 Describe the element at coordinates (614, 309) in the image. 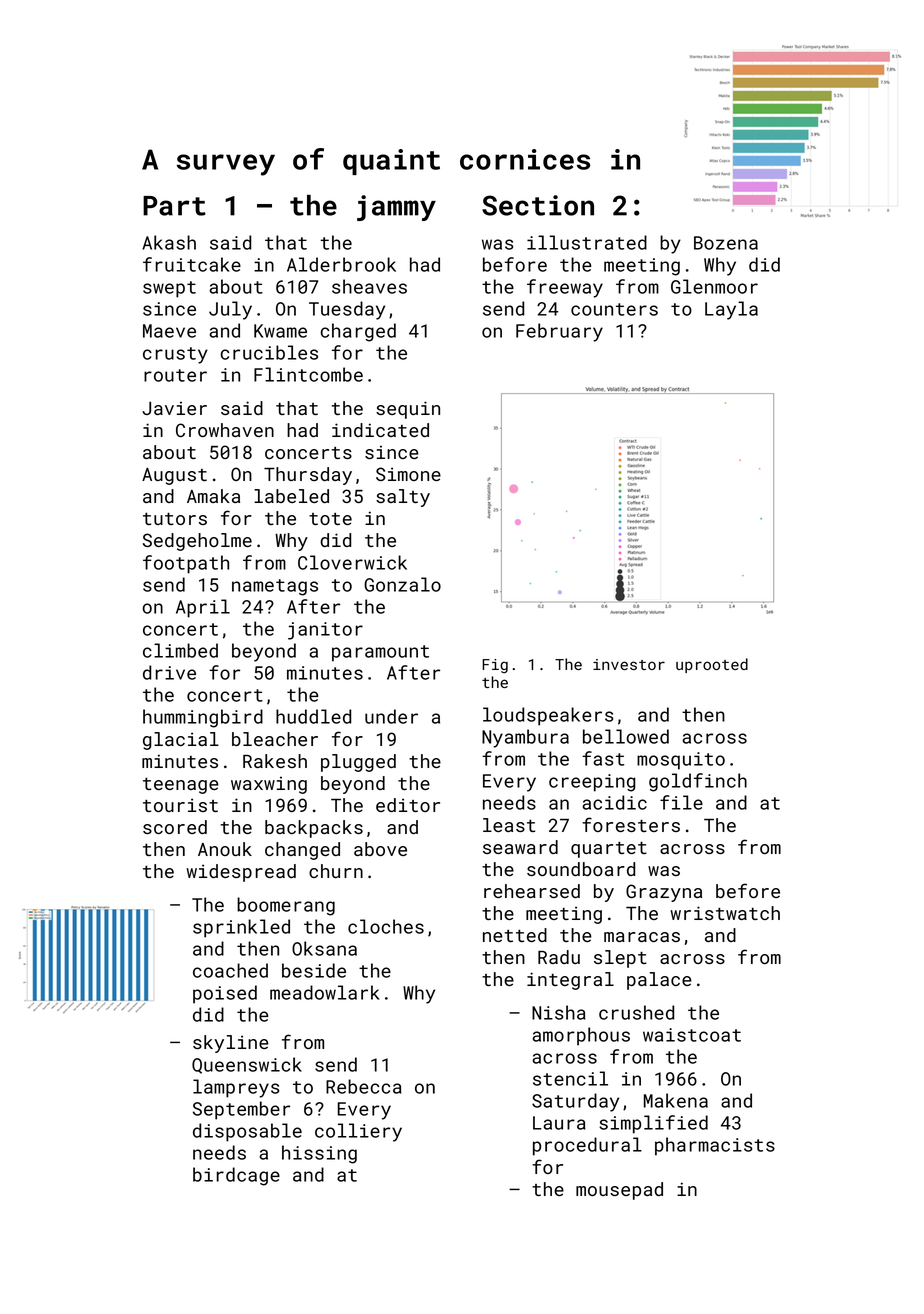

I see `counters` at that location.
